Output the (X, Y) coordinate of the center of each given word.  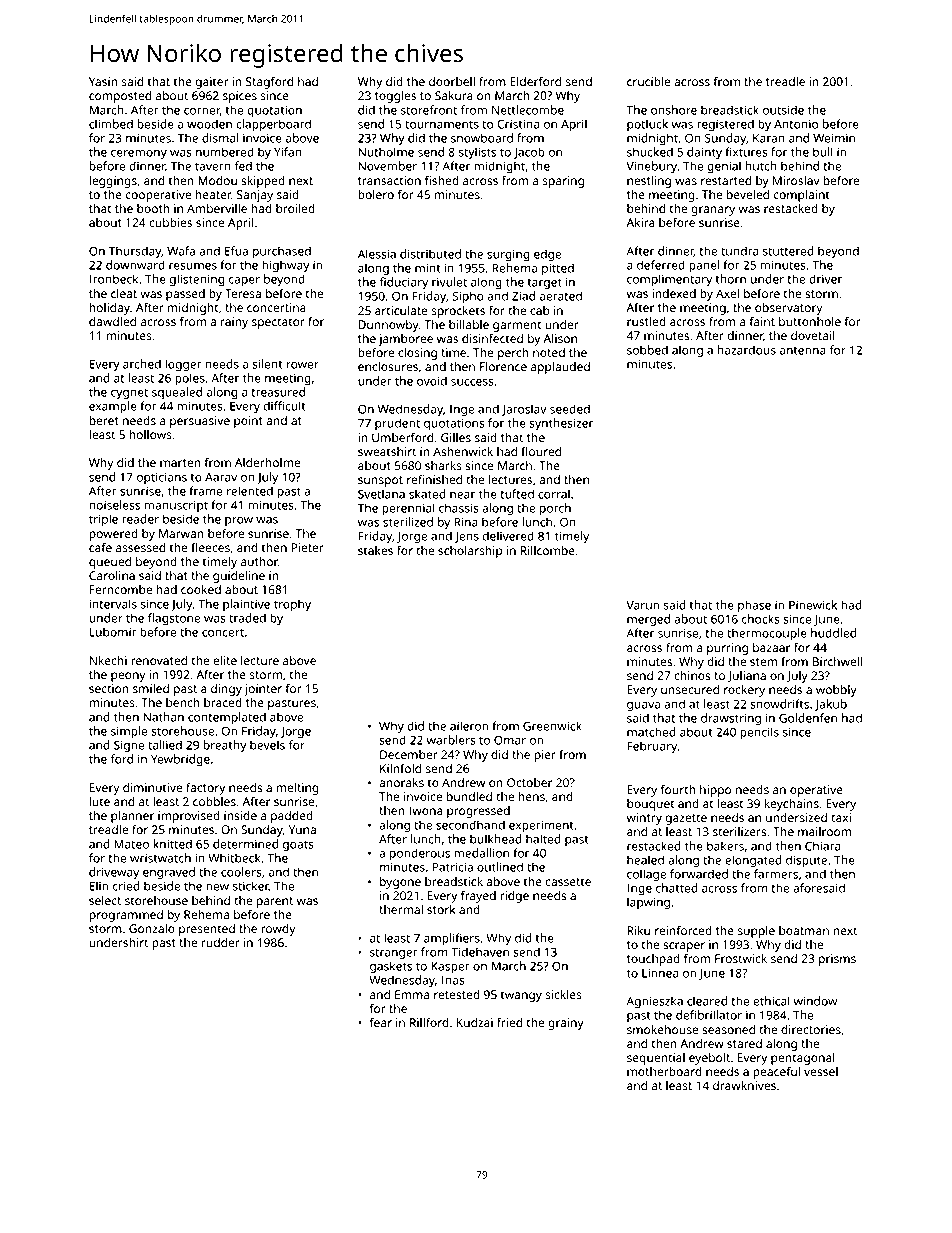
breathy (224, 746)
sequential (656, 1059)
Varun (642, 605)
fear (381, 1022)
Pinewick (813, 605)
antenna (803, 351)
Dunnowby (388, 326)
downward (135, 265)
